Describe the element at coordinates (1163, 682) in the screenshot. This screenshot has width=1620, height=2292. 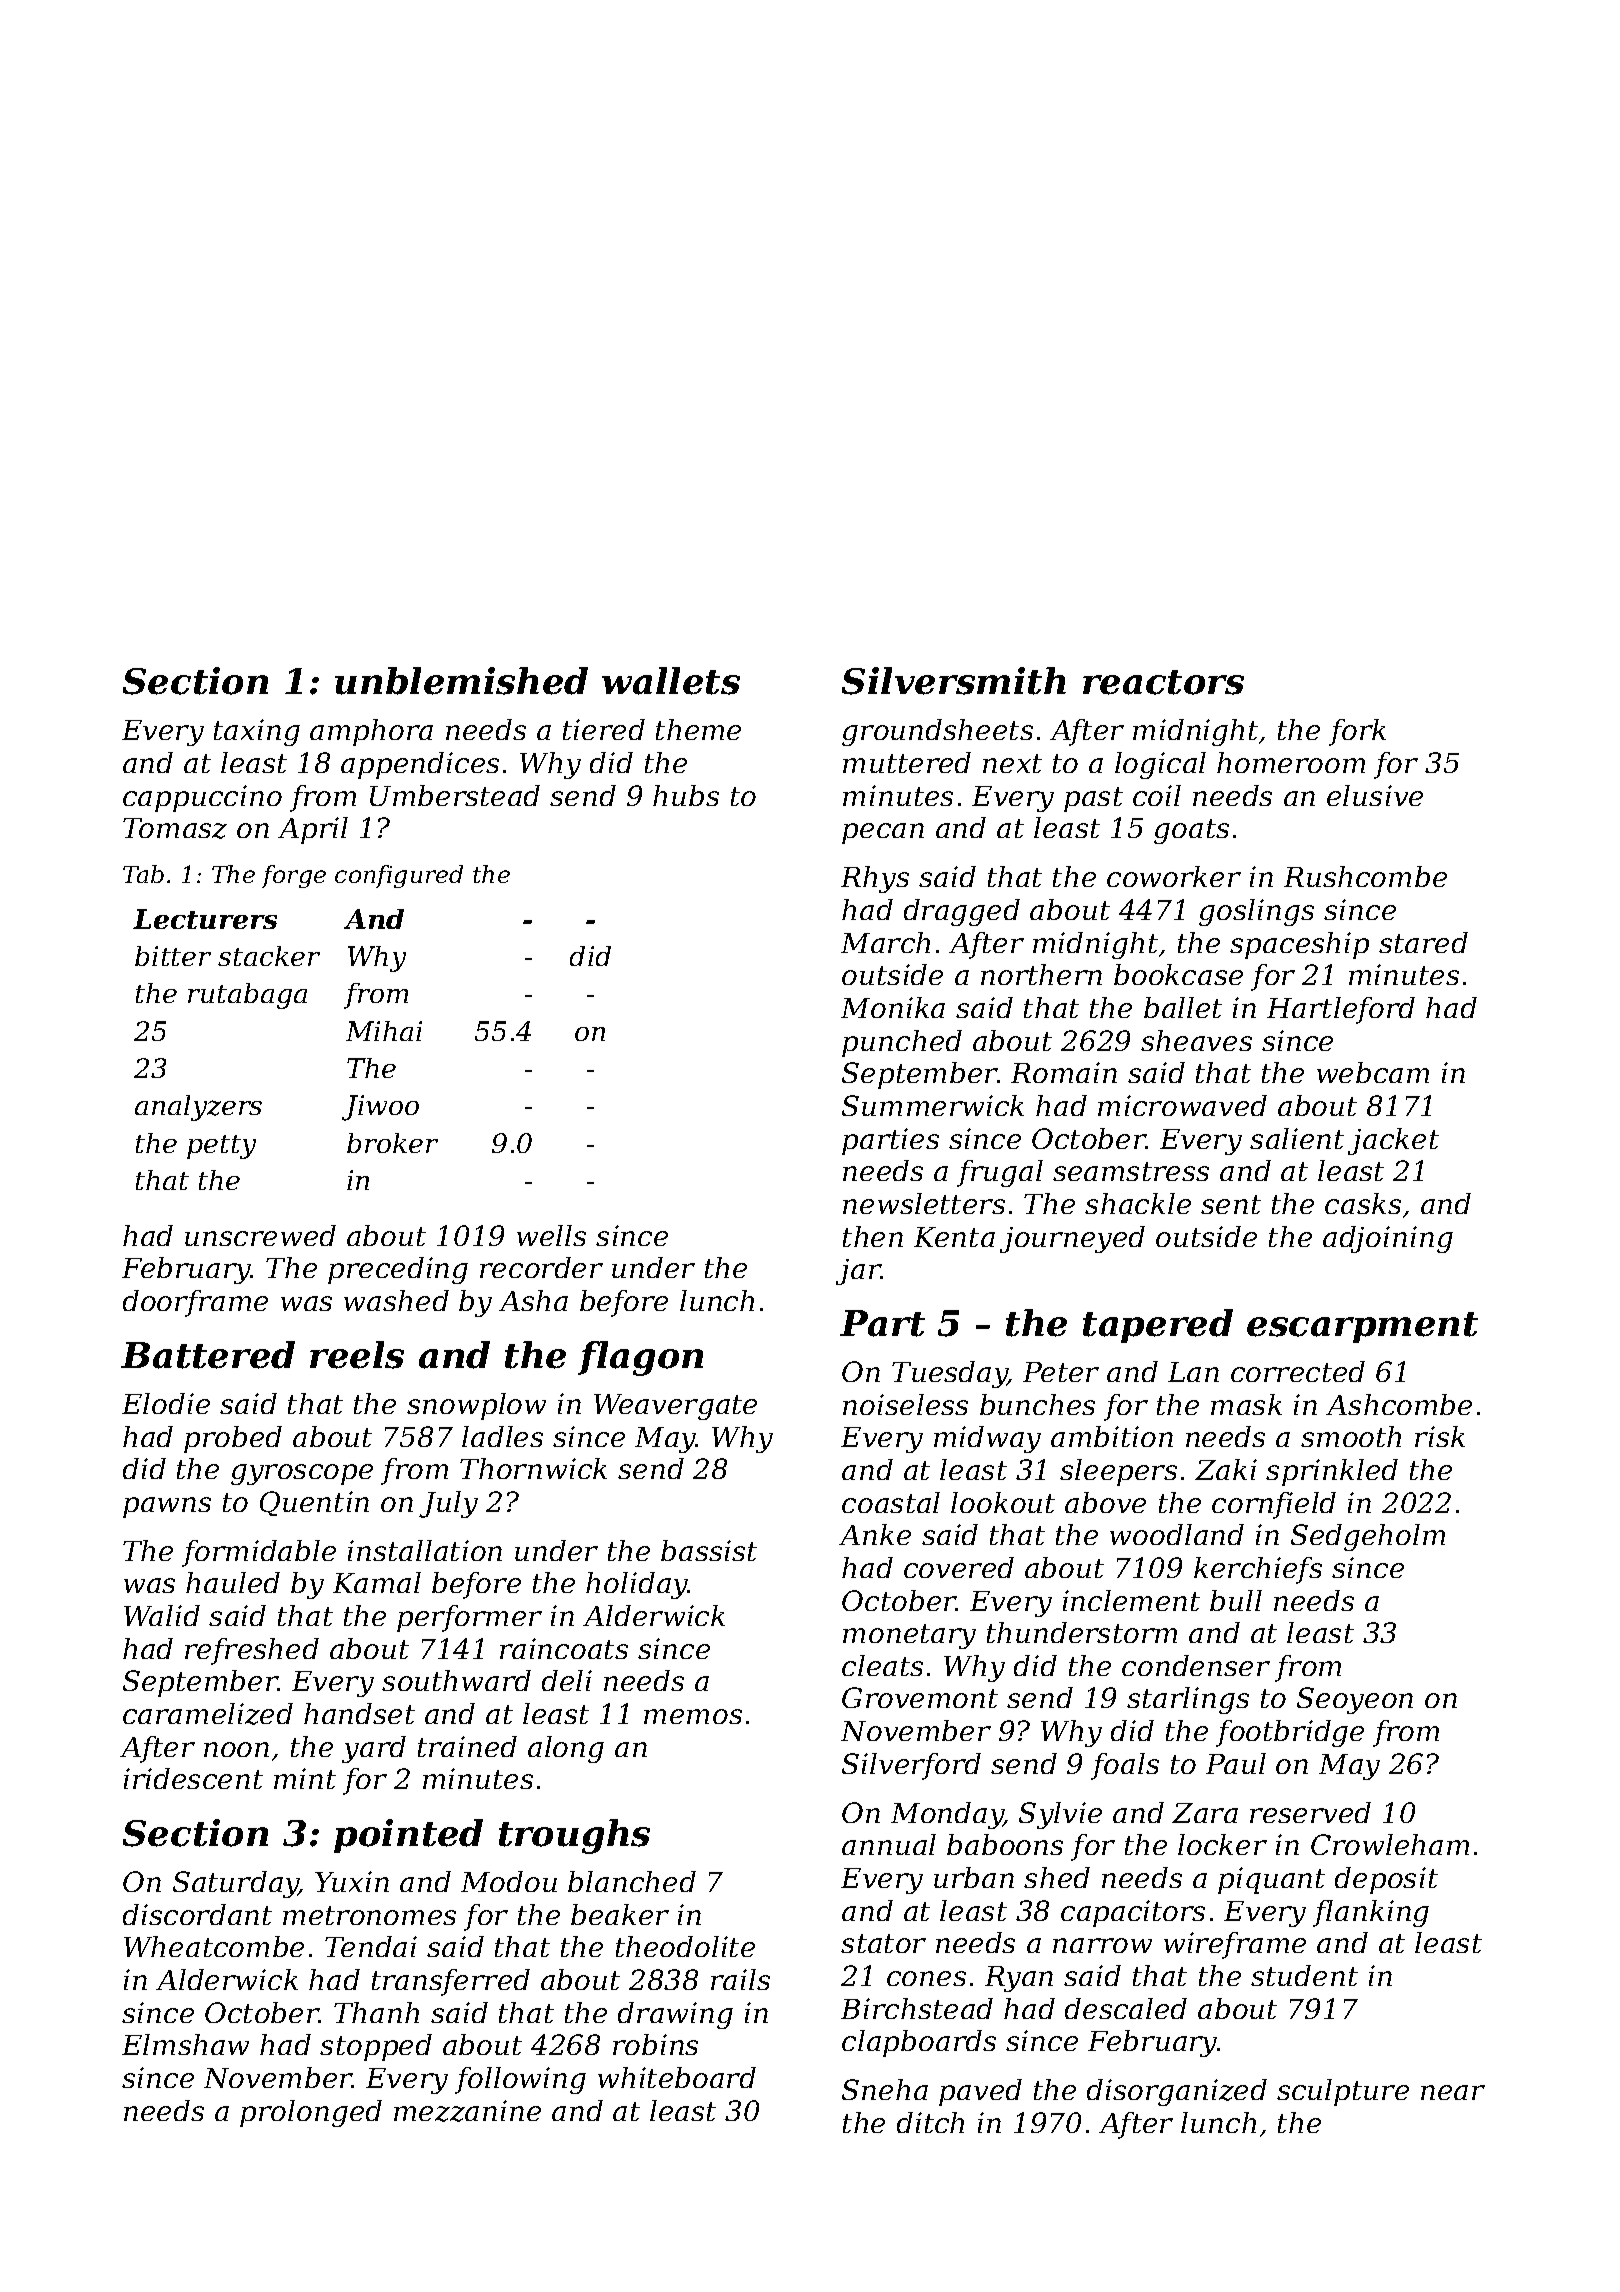
I see `reactors` at that location.
